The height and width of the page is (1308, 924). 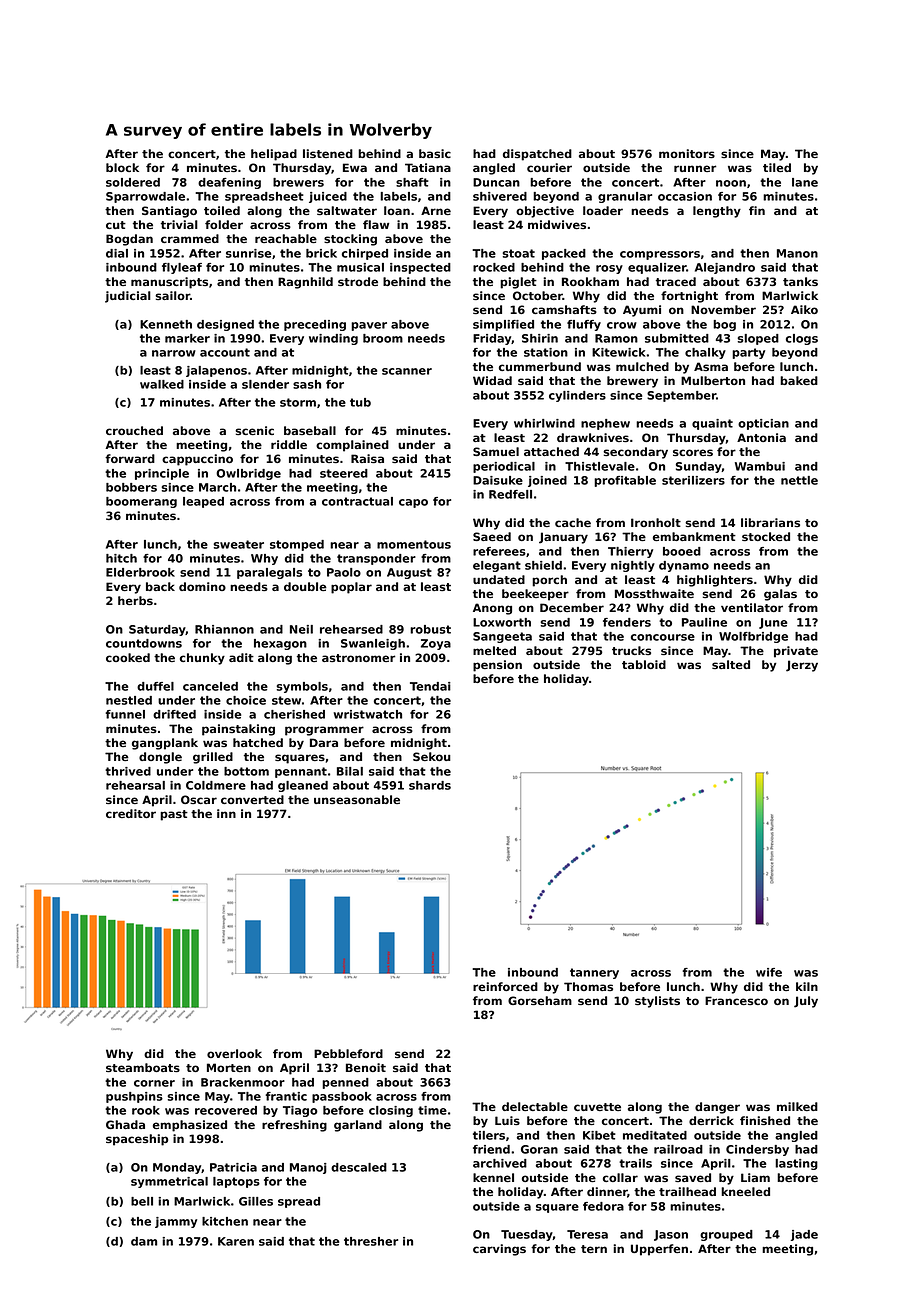 I want to click on carvings, so click(x=499, y=1250).
